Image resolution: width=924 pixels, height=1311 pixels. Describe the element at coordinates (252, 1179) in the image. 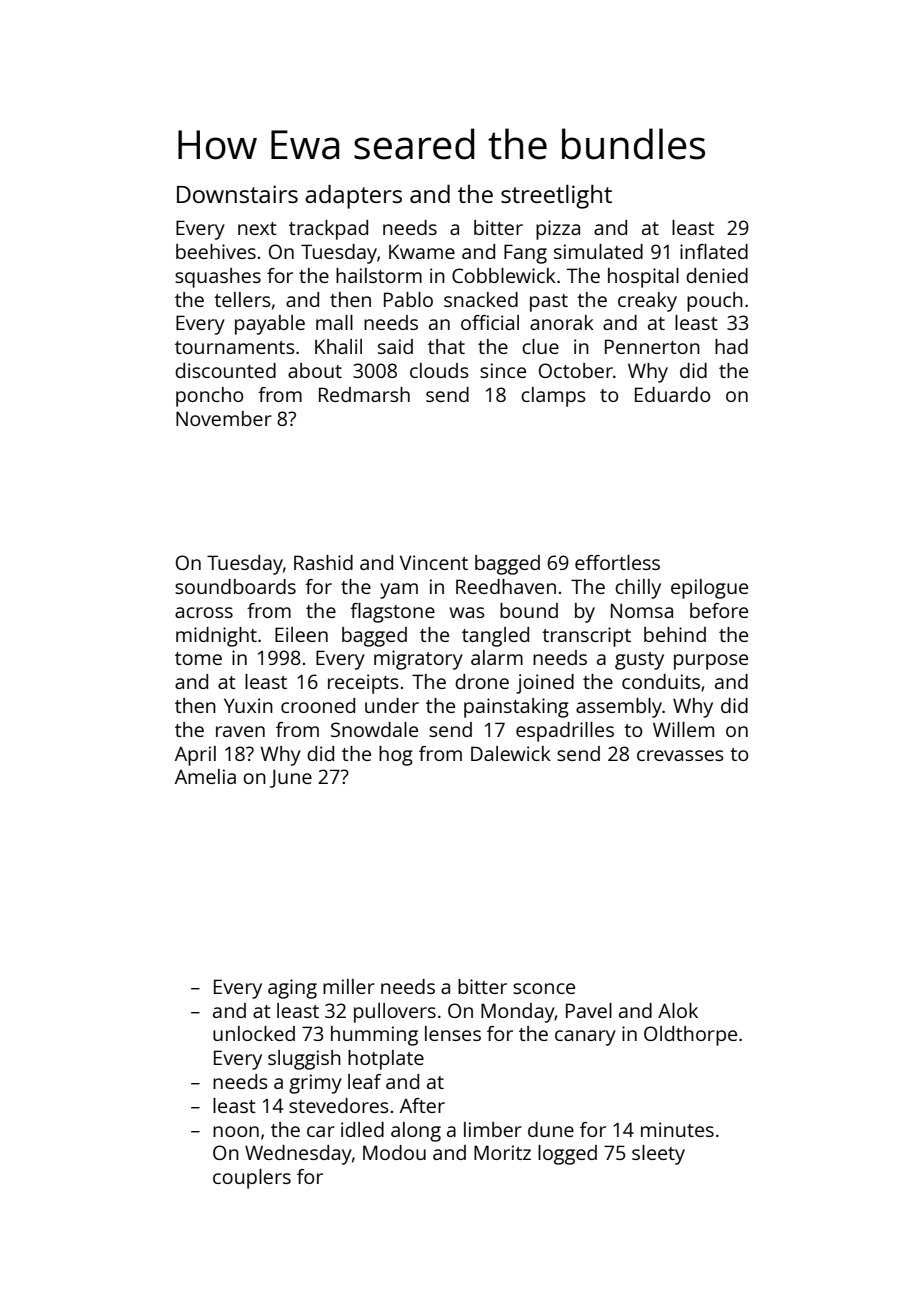

I see `couplers` at that location.
